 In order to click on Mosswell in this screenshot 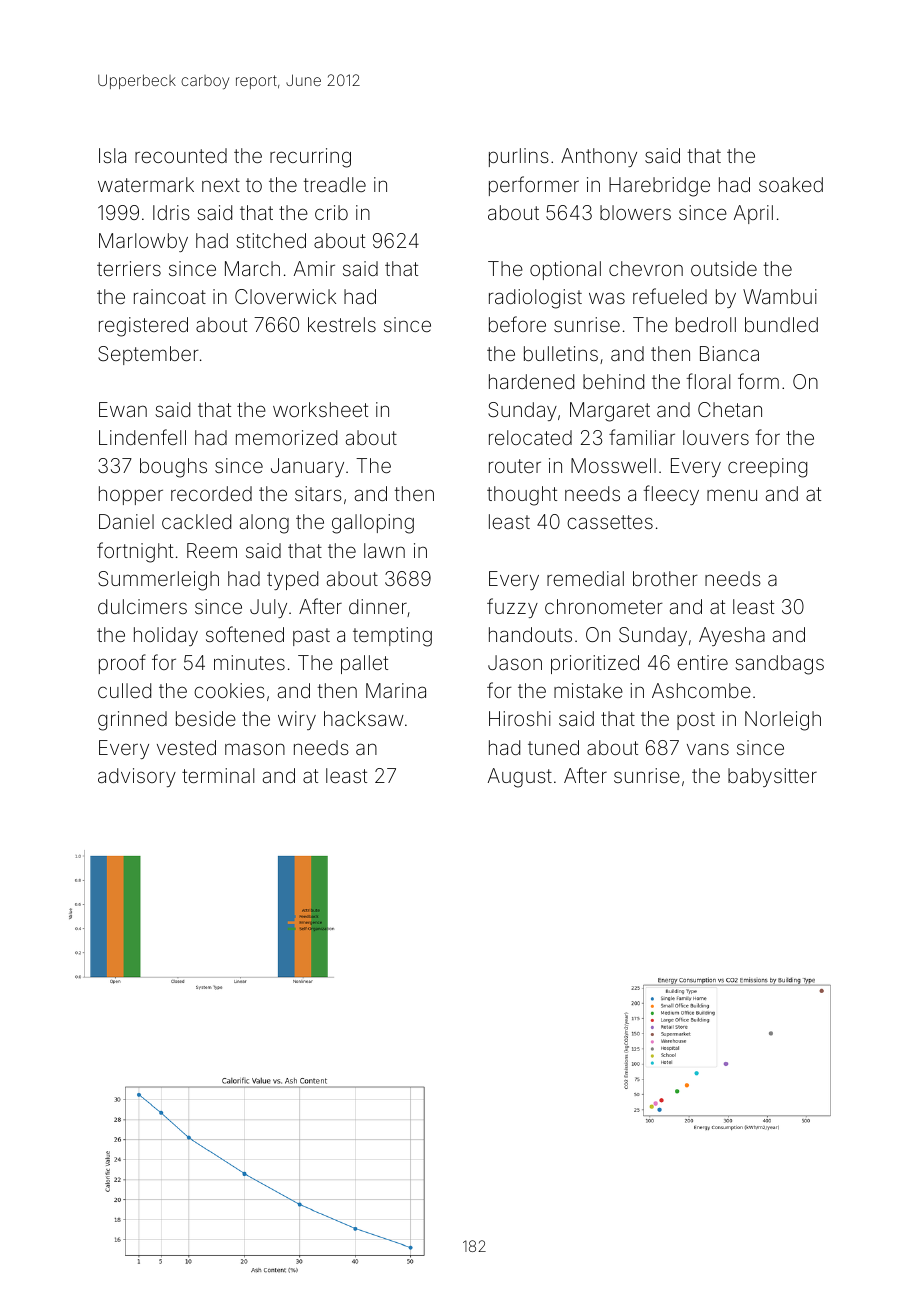, I will do `click(613, 465)`.
